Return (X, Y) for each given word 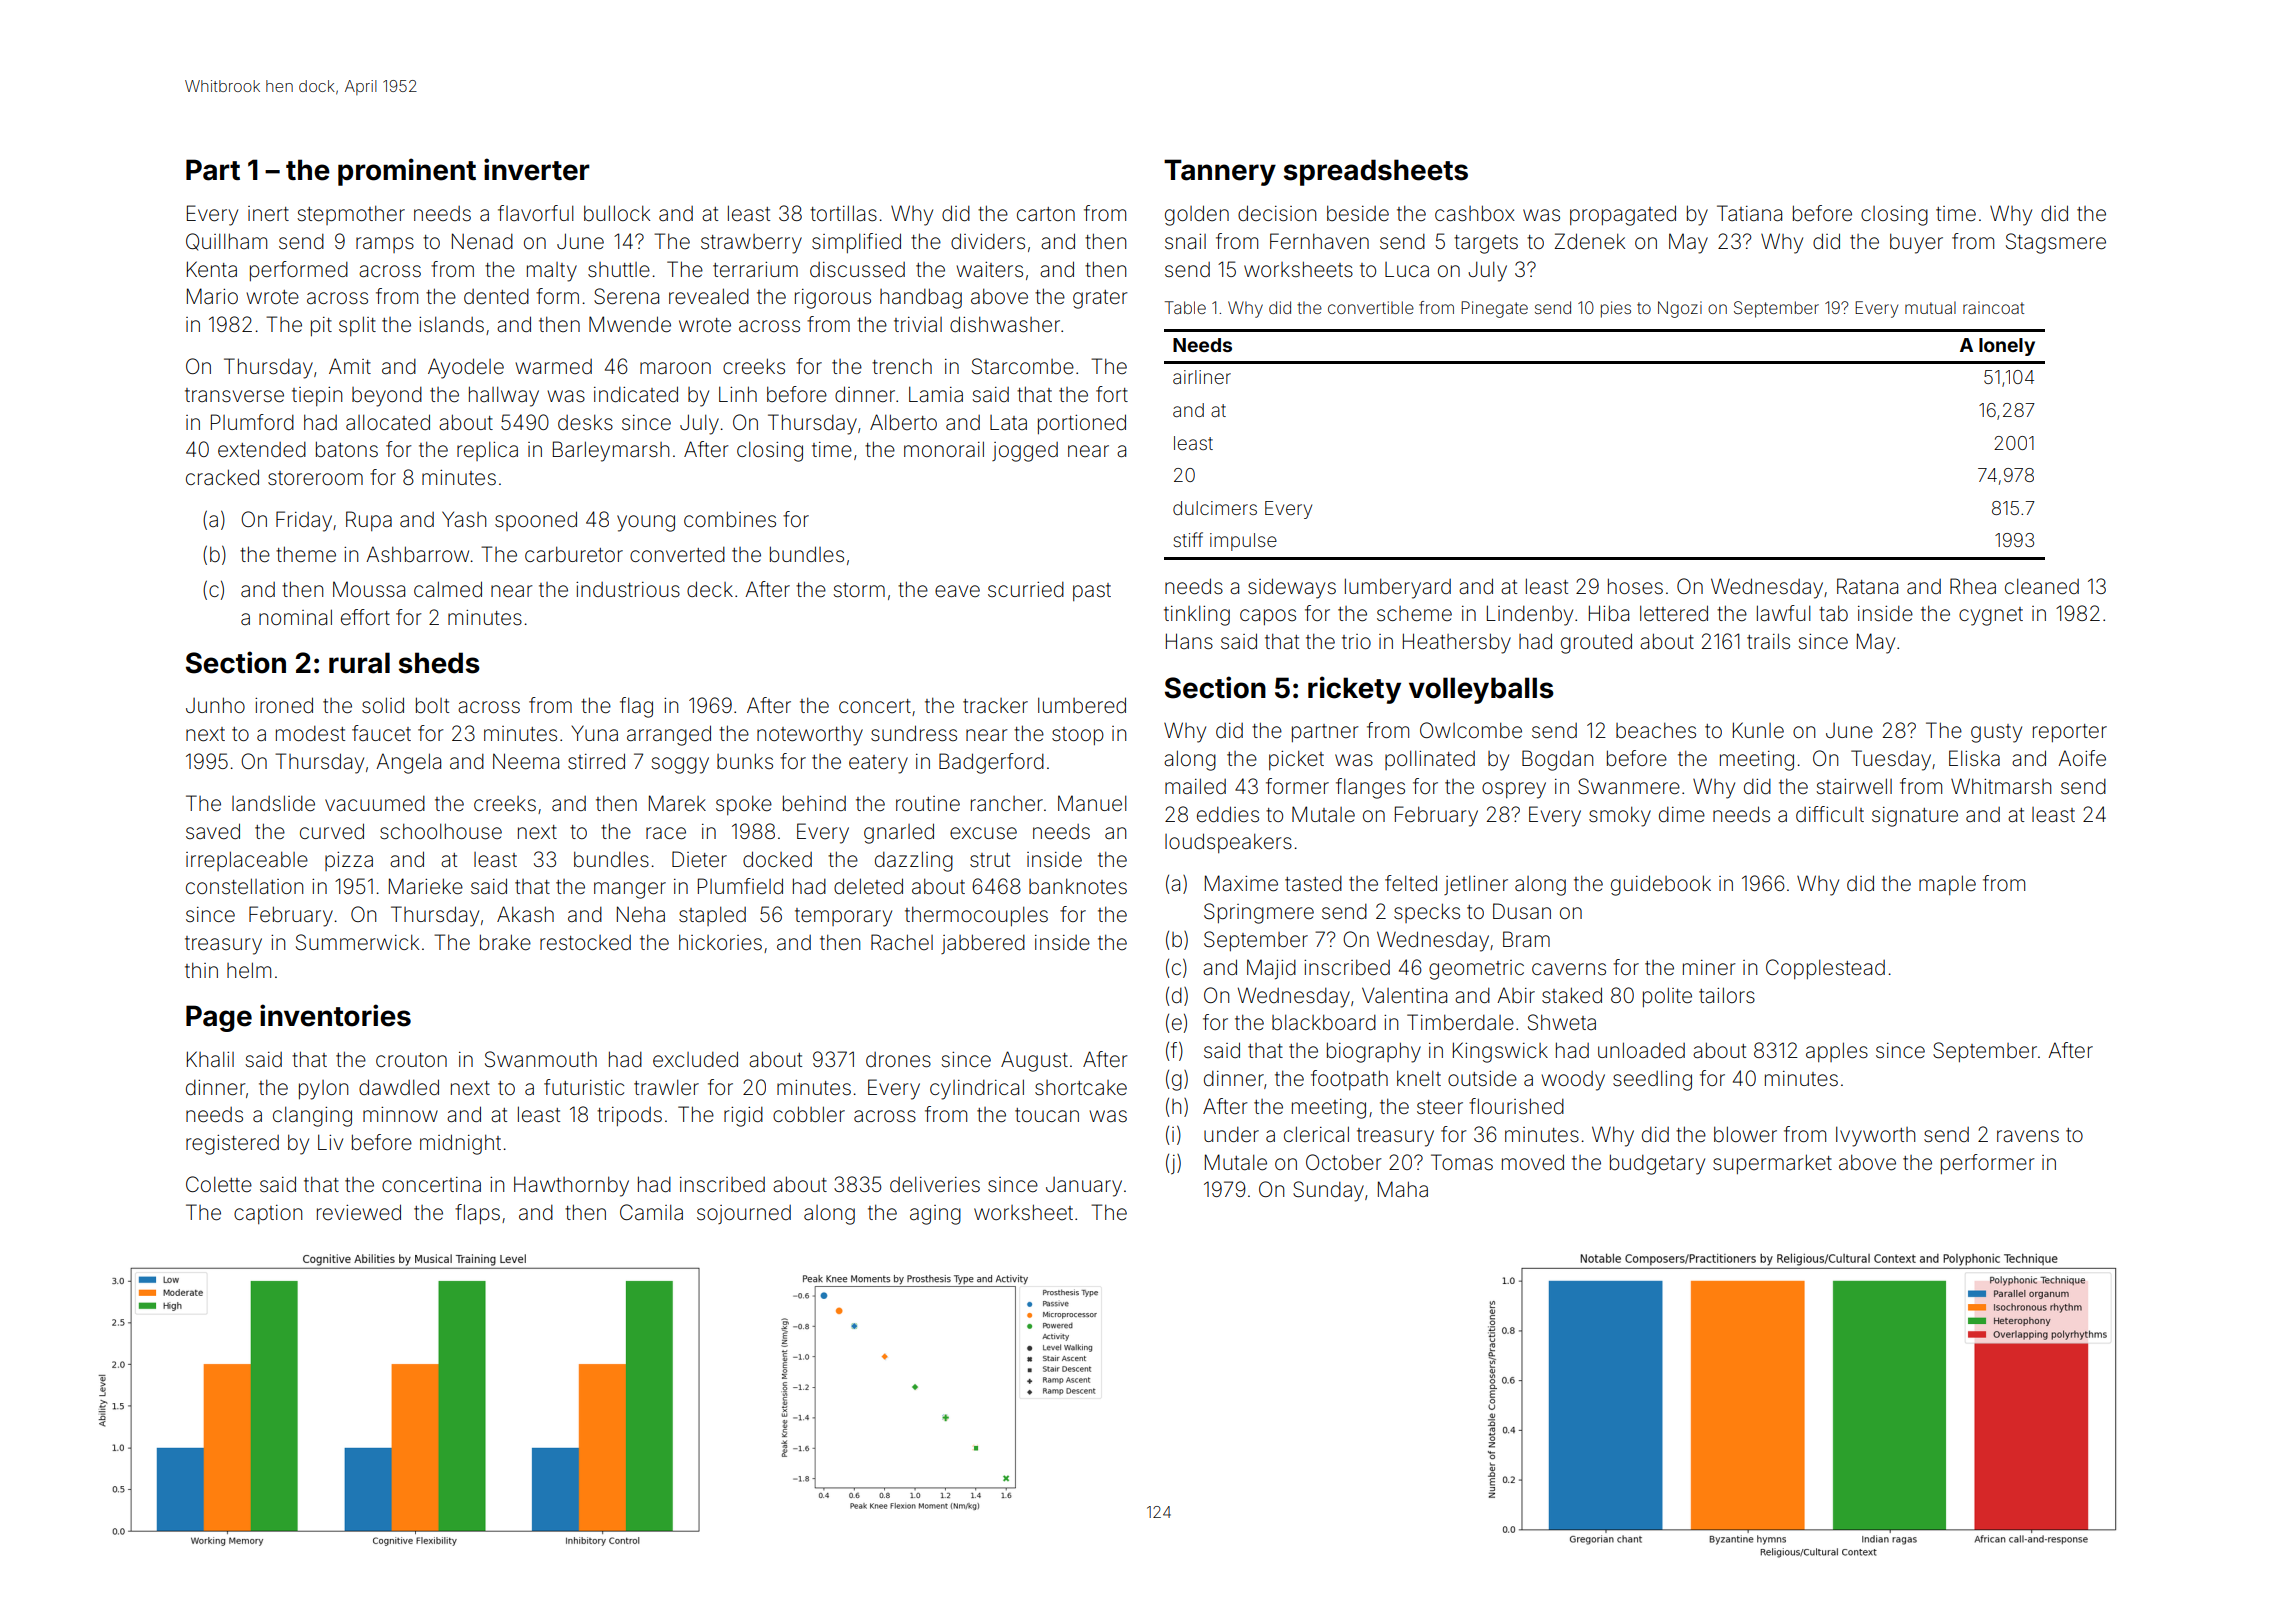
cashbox (1475, 213)
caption (268, 1214)
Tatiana (1749, 213)
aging (935, 1215)
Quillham (226, 242)
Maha (1403, 1189)
